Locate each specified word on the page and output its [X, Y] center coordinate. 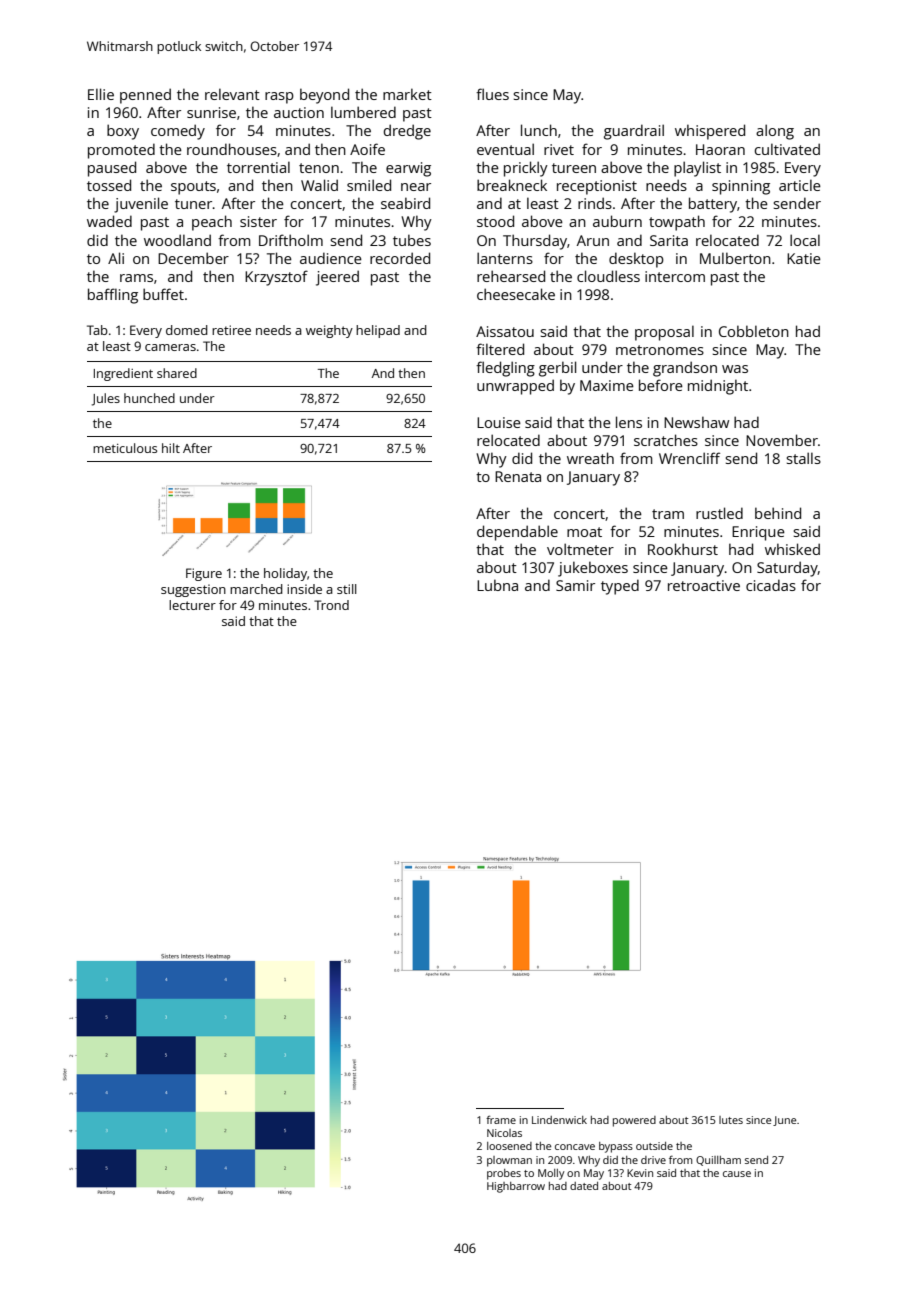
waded [109, 221]
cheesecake [516, 294]
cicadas [771, 585]
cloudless [608, 276]
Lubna [497, 585]
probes [504, 1174]
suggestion [193, 590]
